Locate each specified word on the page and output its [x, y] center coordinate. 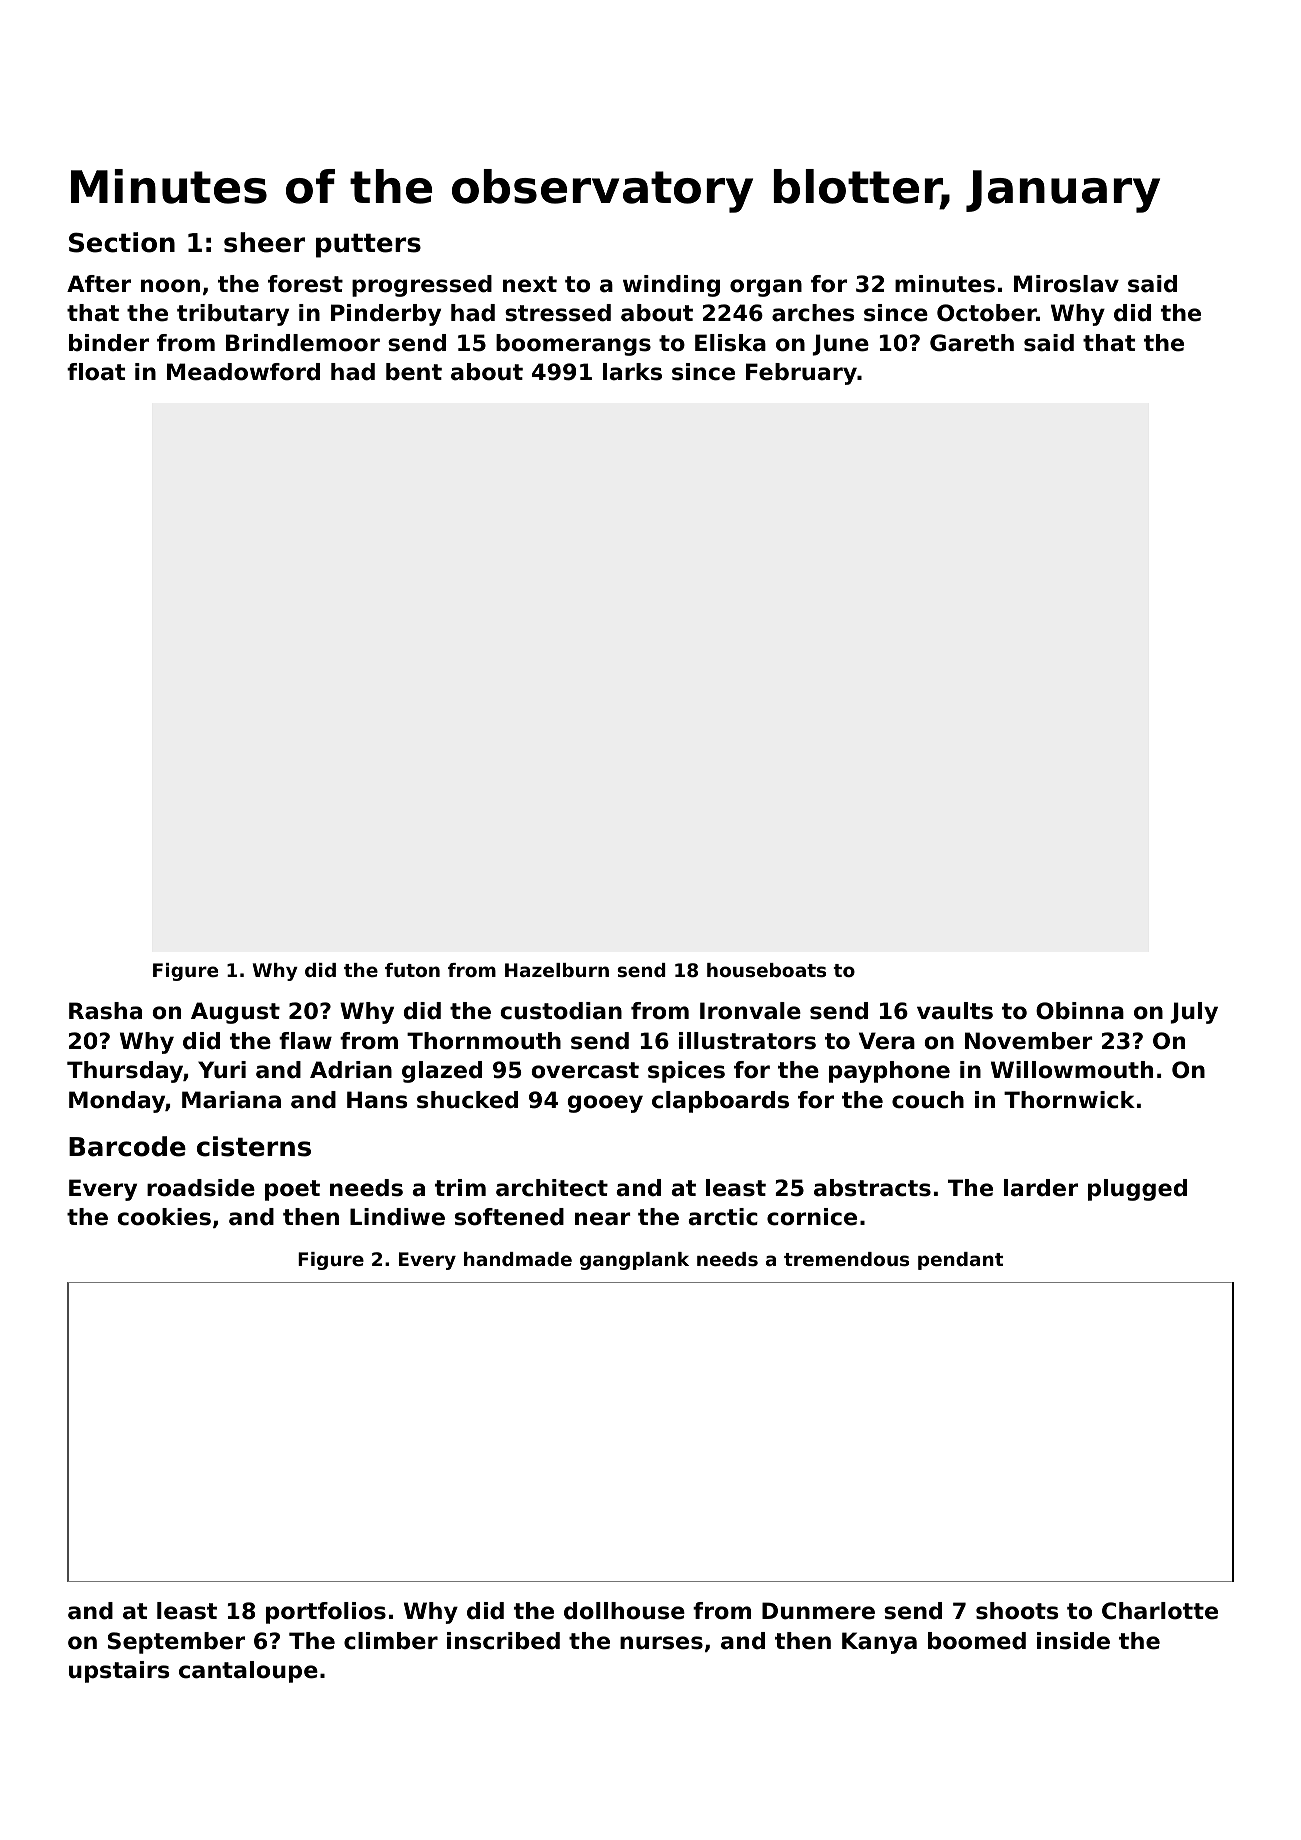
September [176, 1643]
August [235, 1013]
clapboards [720, 1102]
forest [305, 284]
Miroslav [1066, 284]
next [530, 284]
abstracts [872, 1188]
